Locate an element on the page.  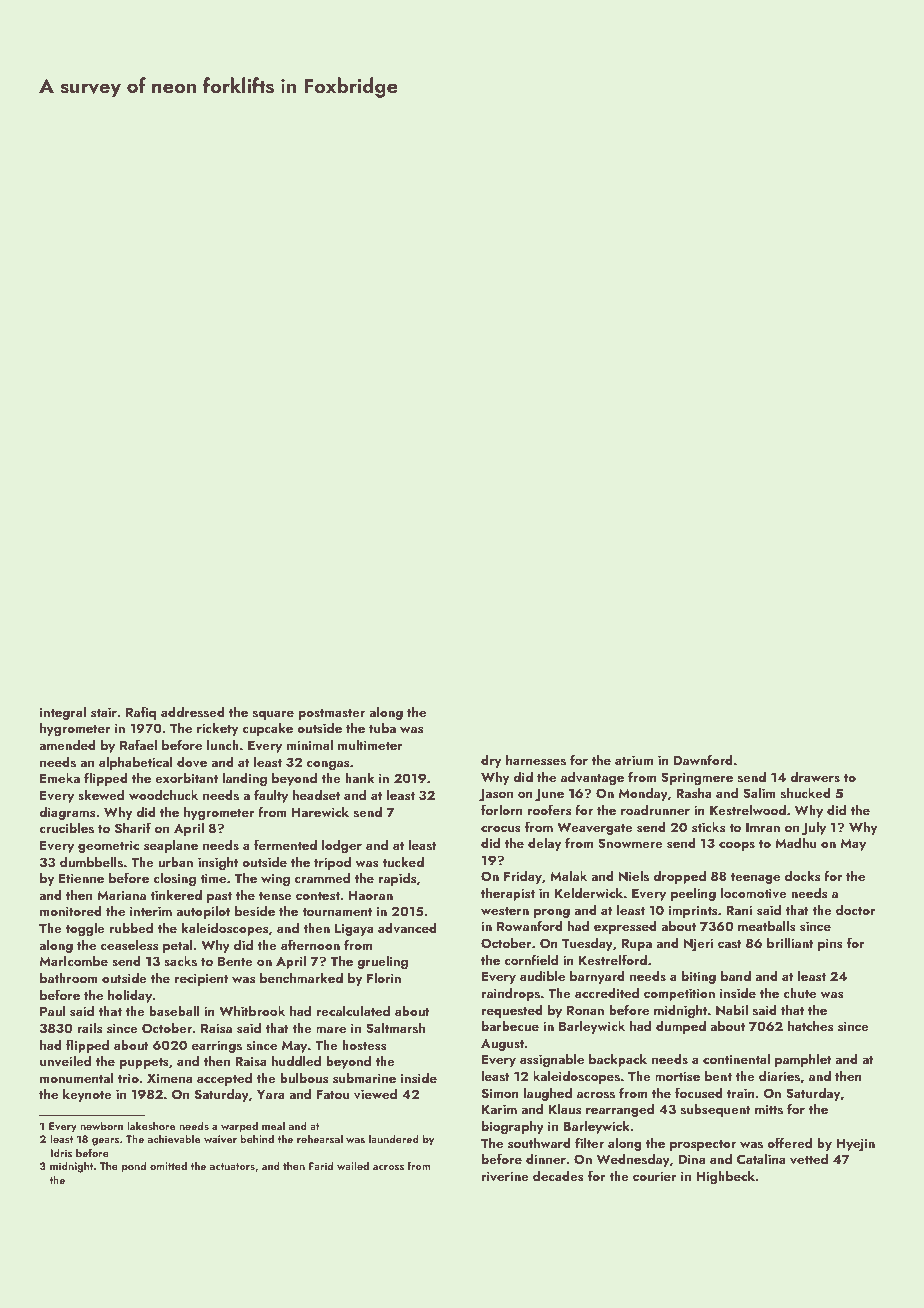
imprints is located at coordinates (693, 911).
